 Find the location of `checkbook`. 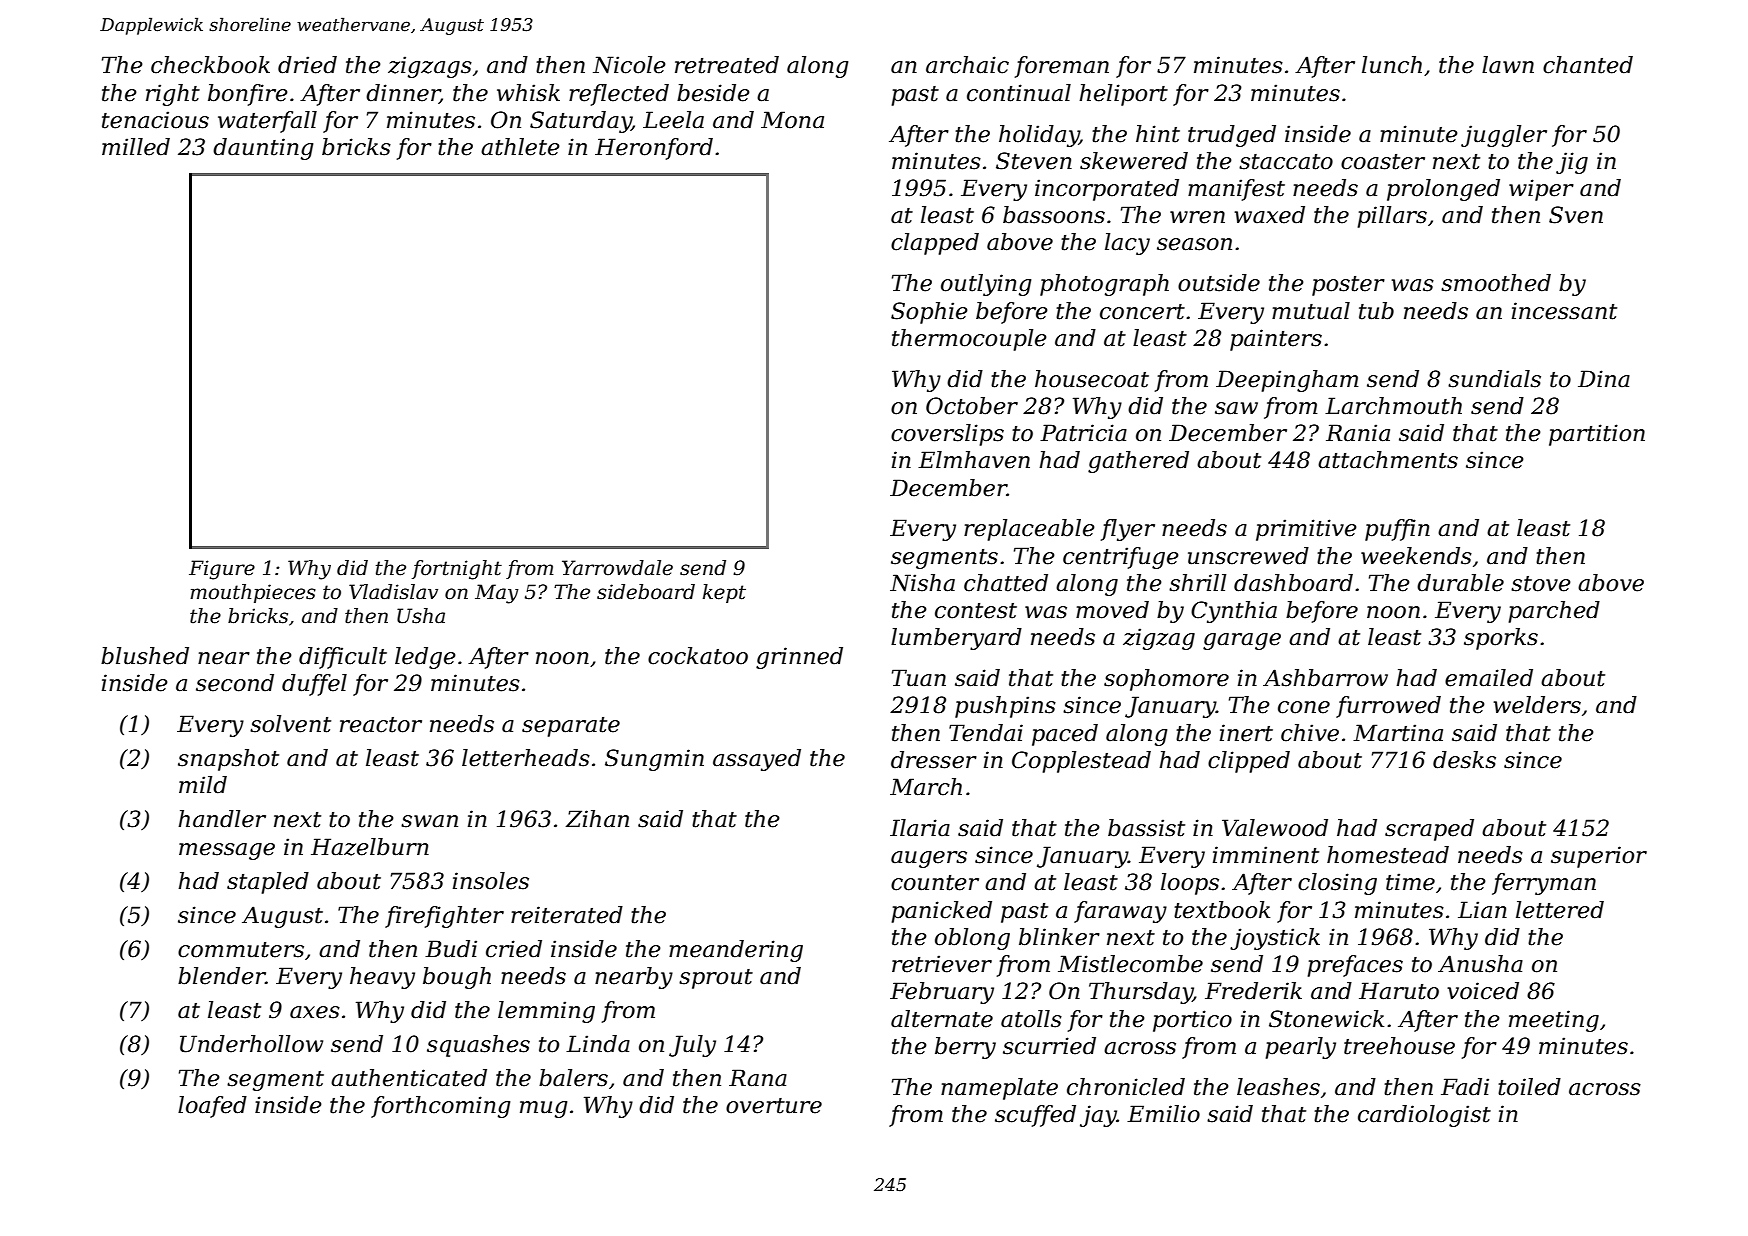

checkbook is located at coordinates (210, 65).
